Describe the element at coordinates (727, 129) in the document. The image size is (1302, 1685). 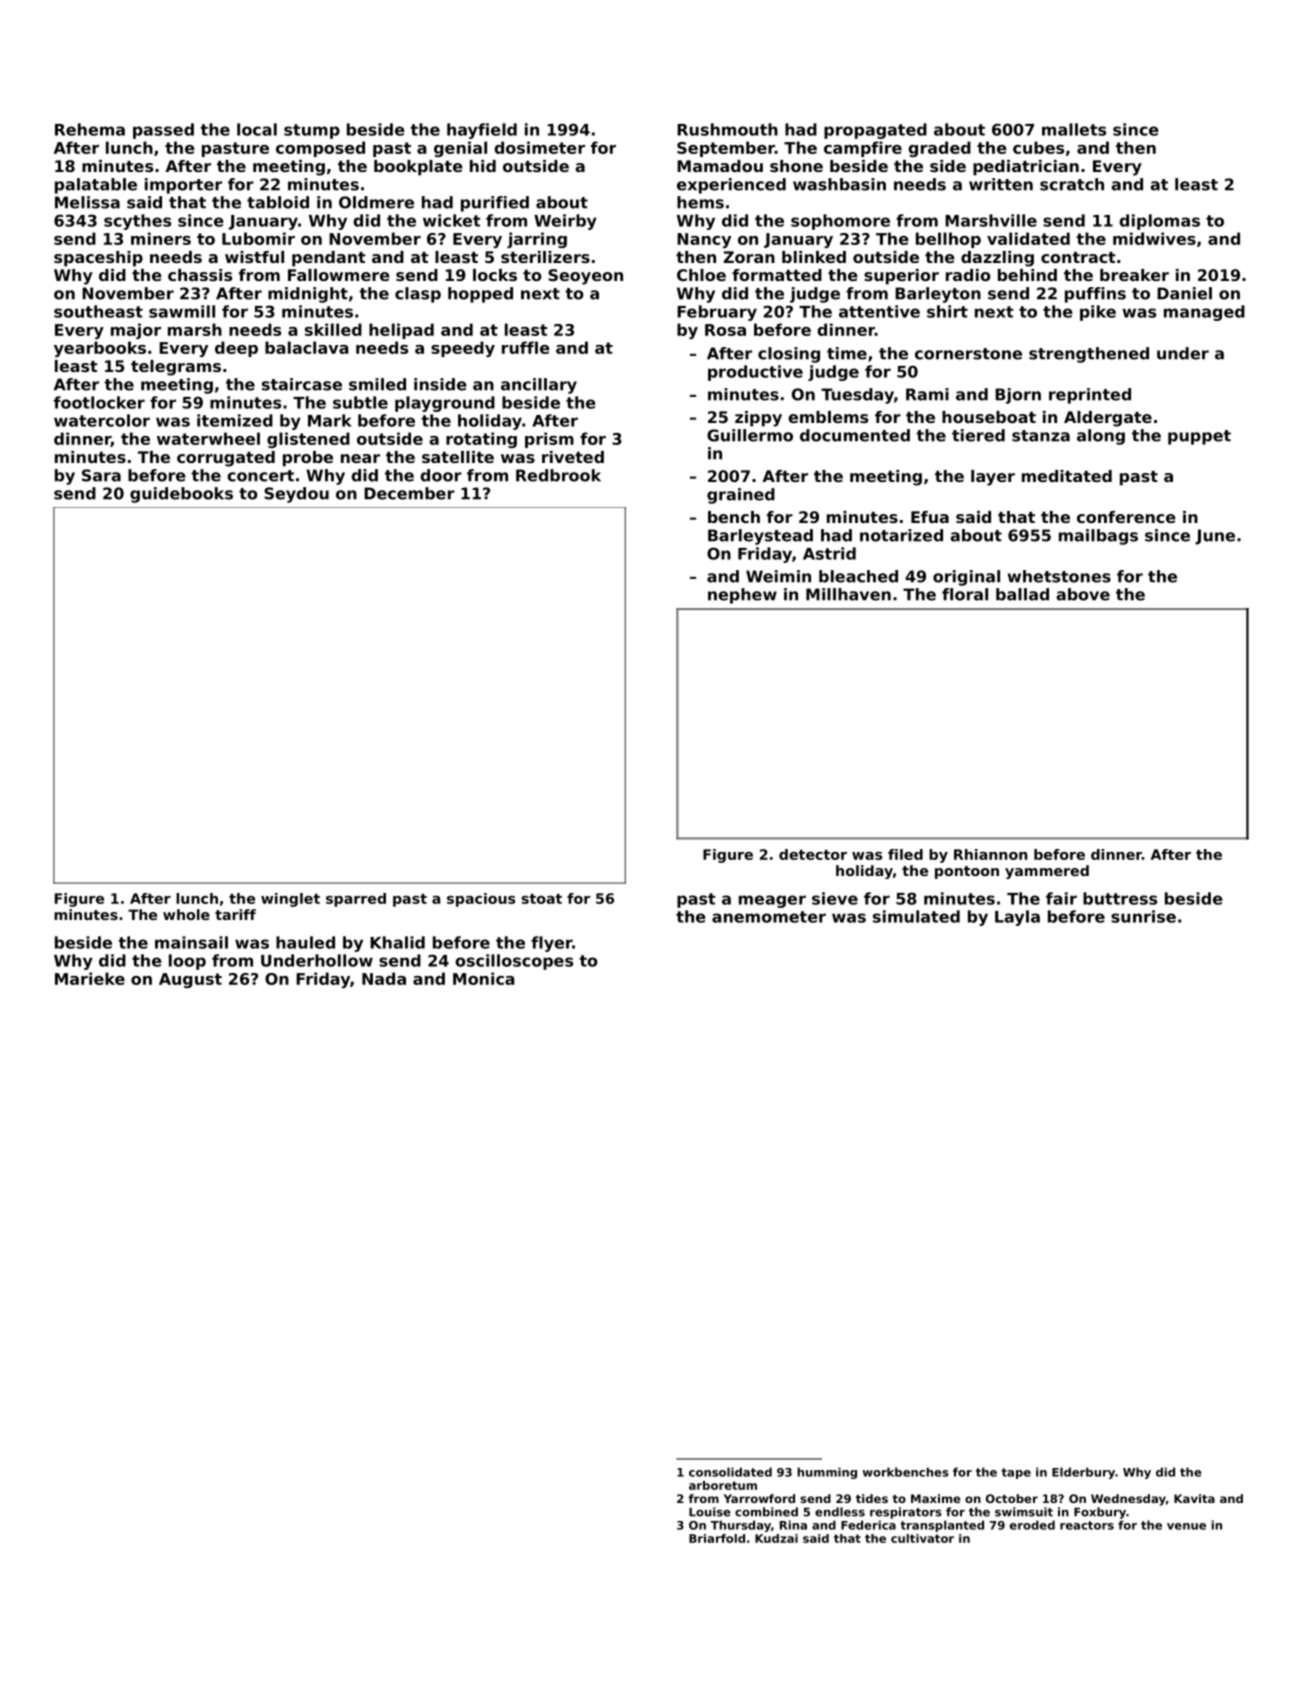
I see `Rushmouth` at that location.
